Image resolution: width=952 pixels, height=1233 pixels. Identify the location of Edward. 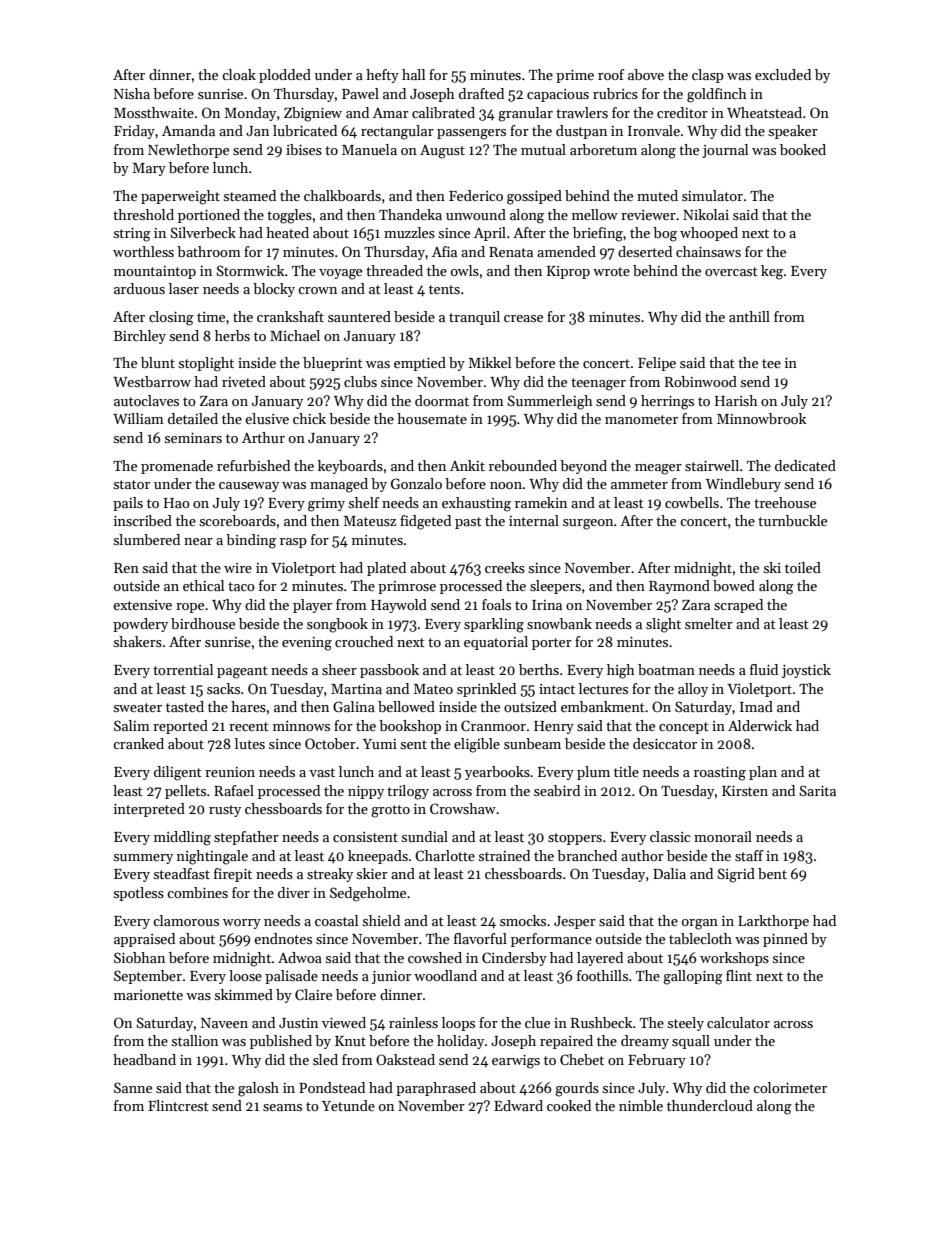
(518, 1105).
